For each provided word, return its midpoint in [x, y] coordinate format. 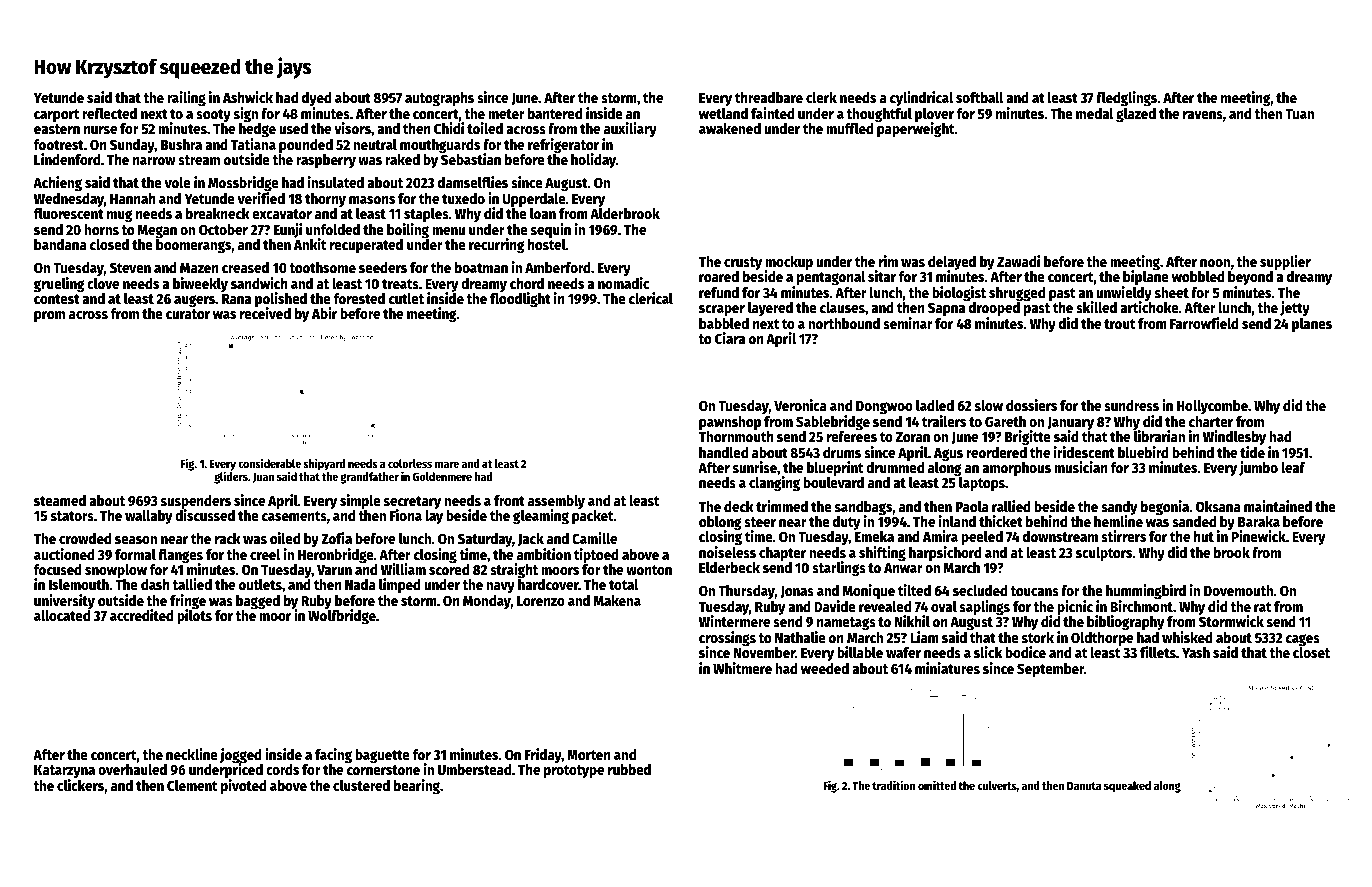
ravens [1203, 115]
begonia [1165, 507]
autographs [439, 99]
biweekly [200, 284]
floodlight [520, 300]
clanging [774, 484]
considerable [269, 463]
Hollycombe [1212, 407]
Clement [192, 785]
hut [1204, 536]
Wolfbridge [342, 617]
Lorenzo [541, 601]
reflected [109, 113]
